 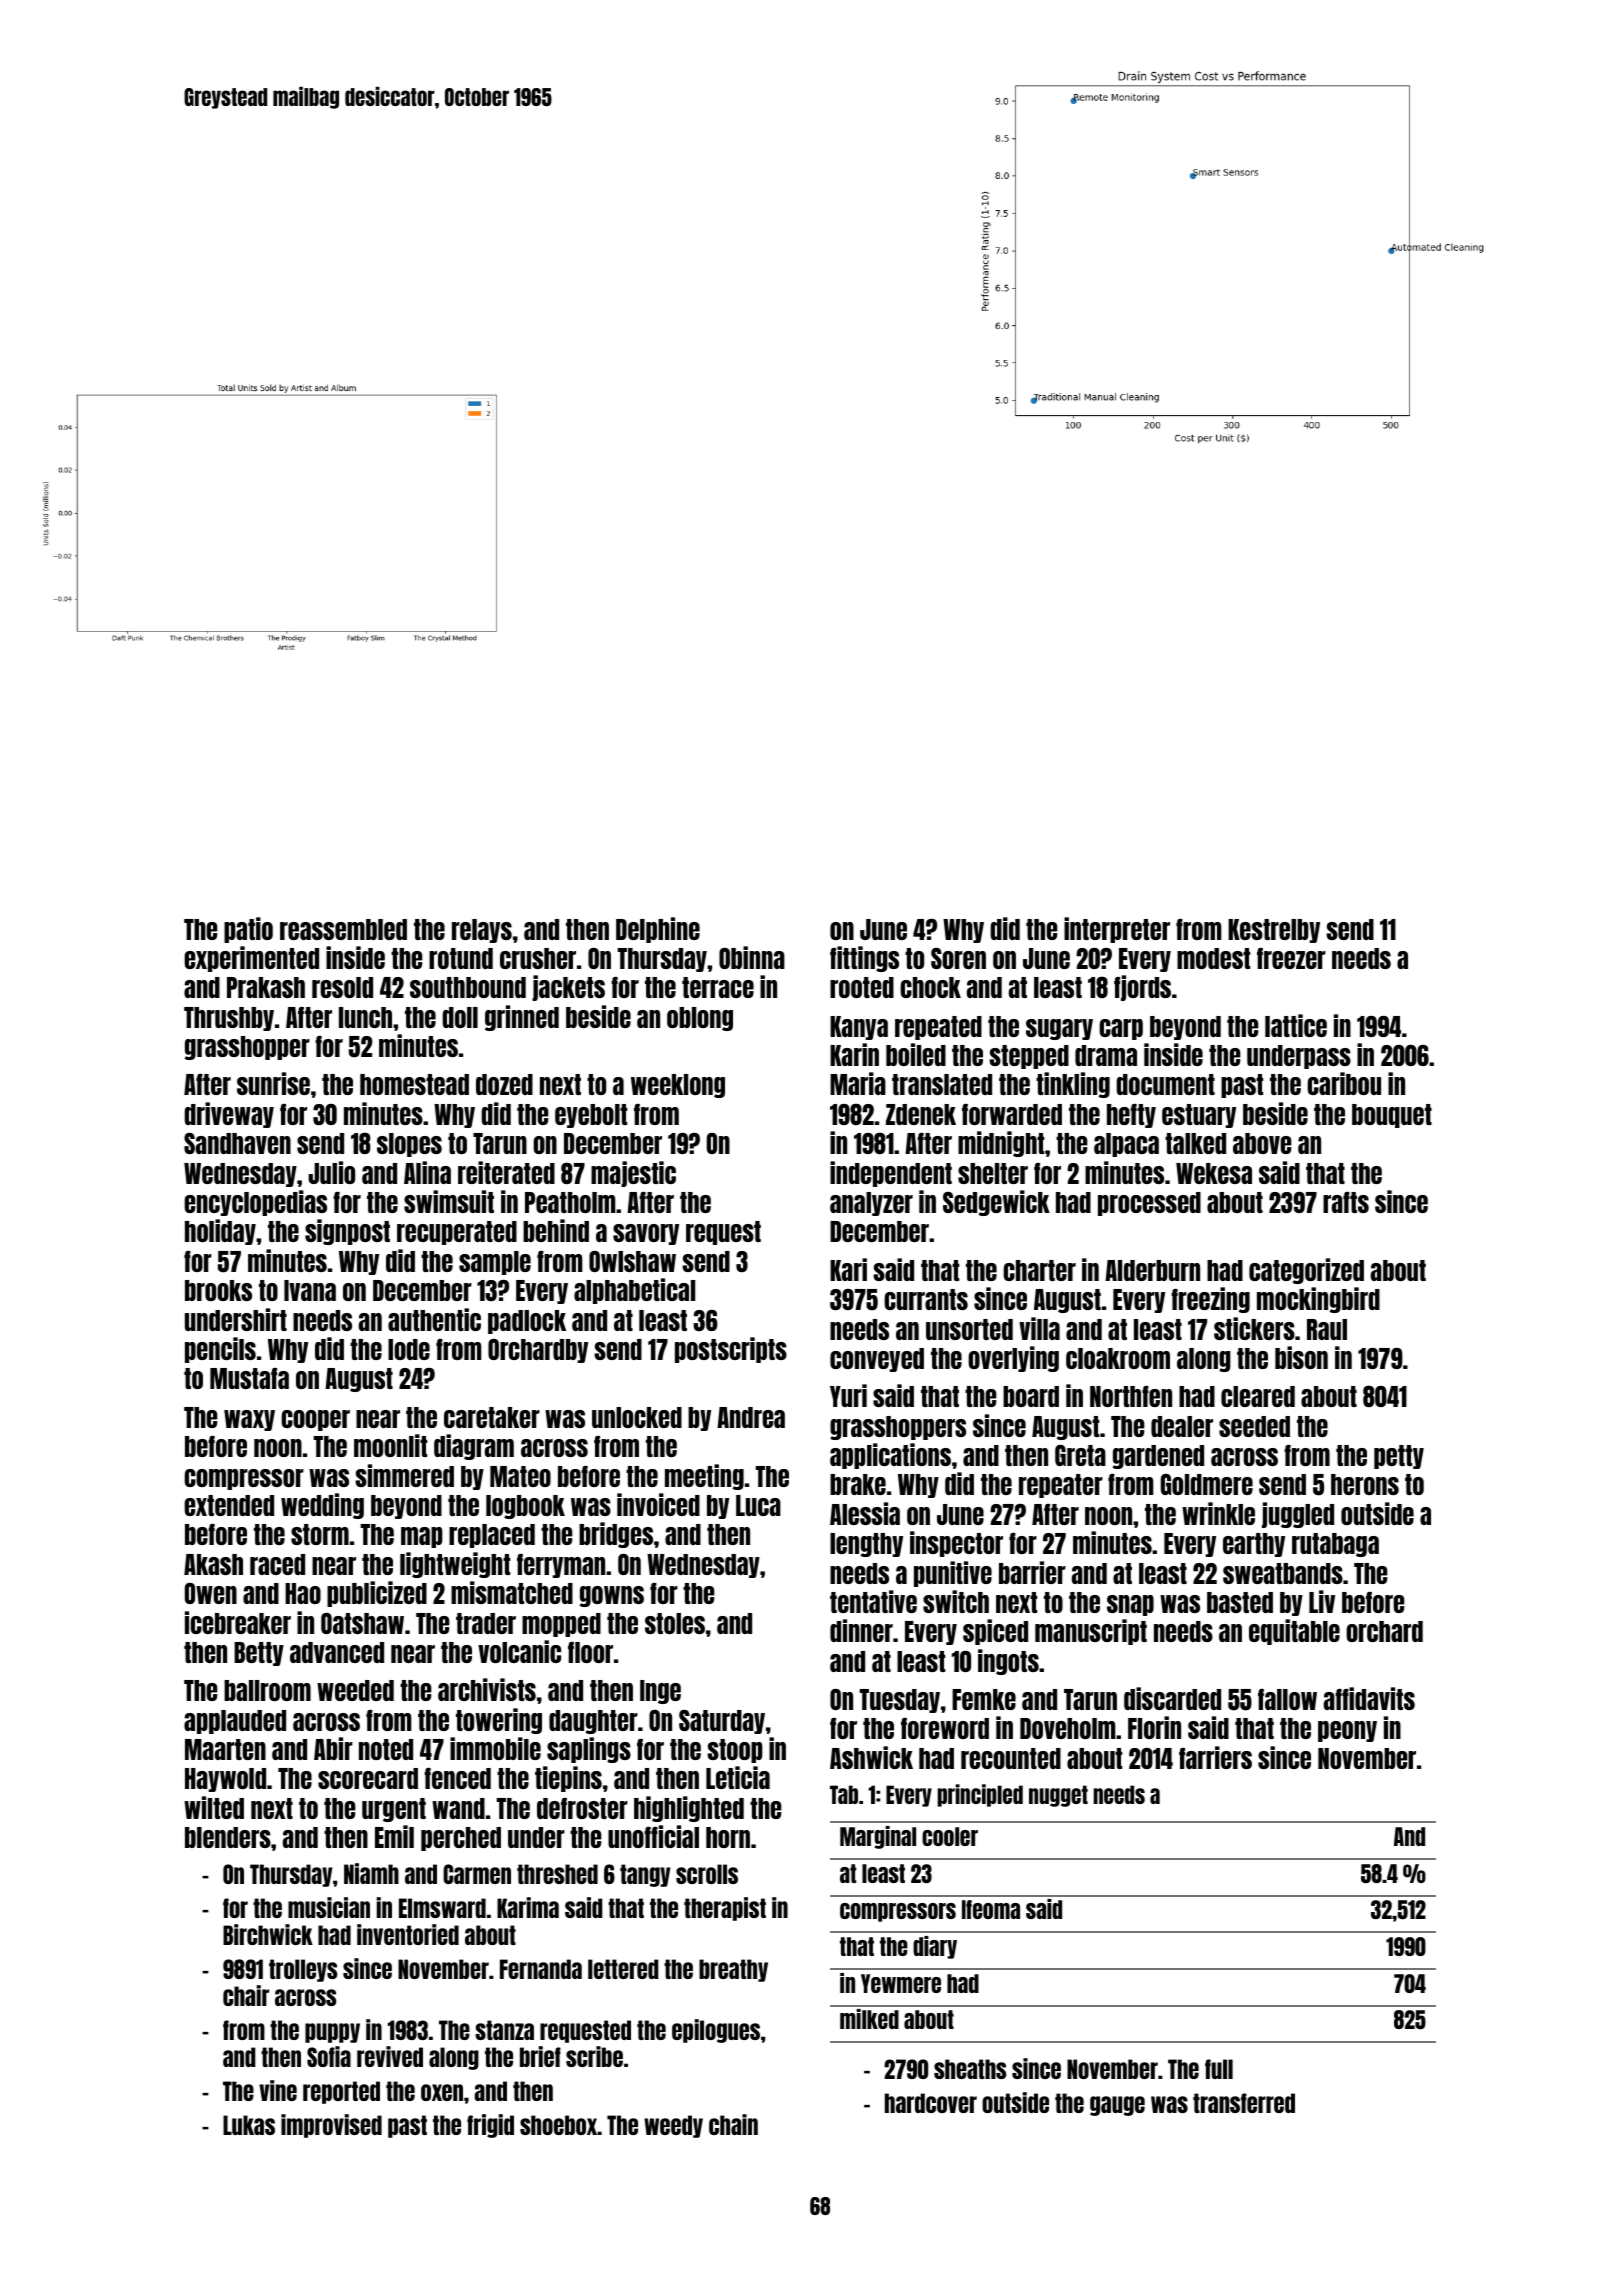 What do you see at coordinates (310, 1290) in the image?
I see `Ivana` at bounding box center [310, 1290].
